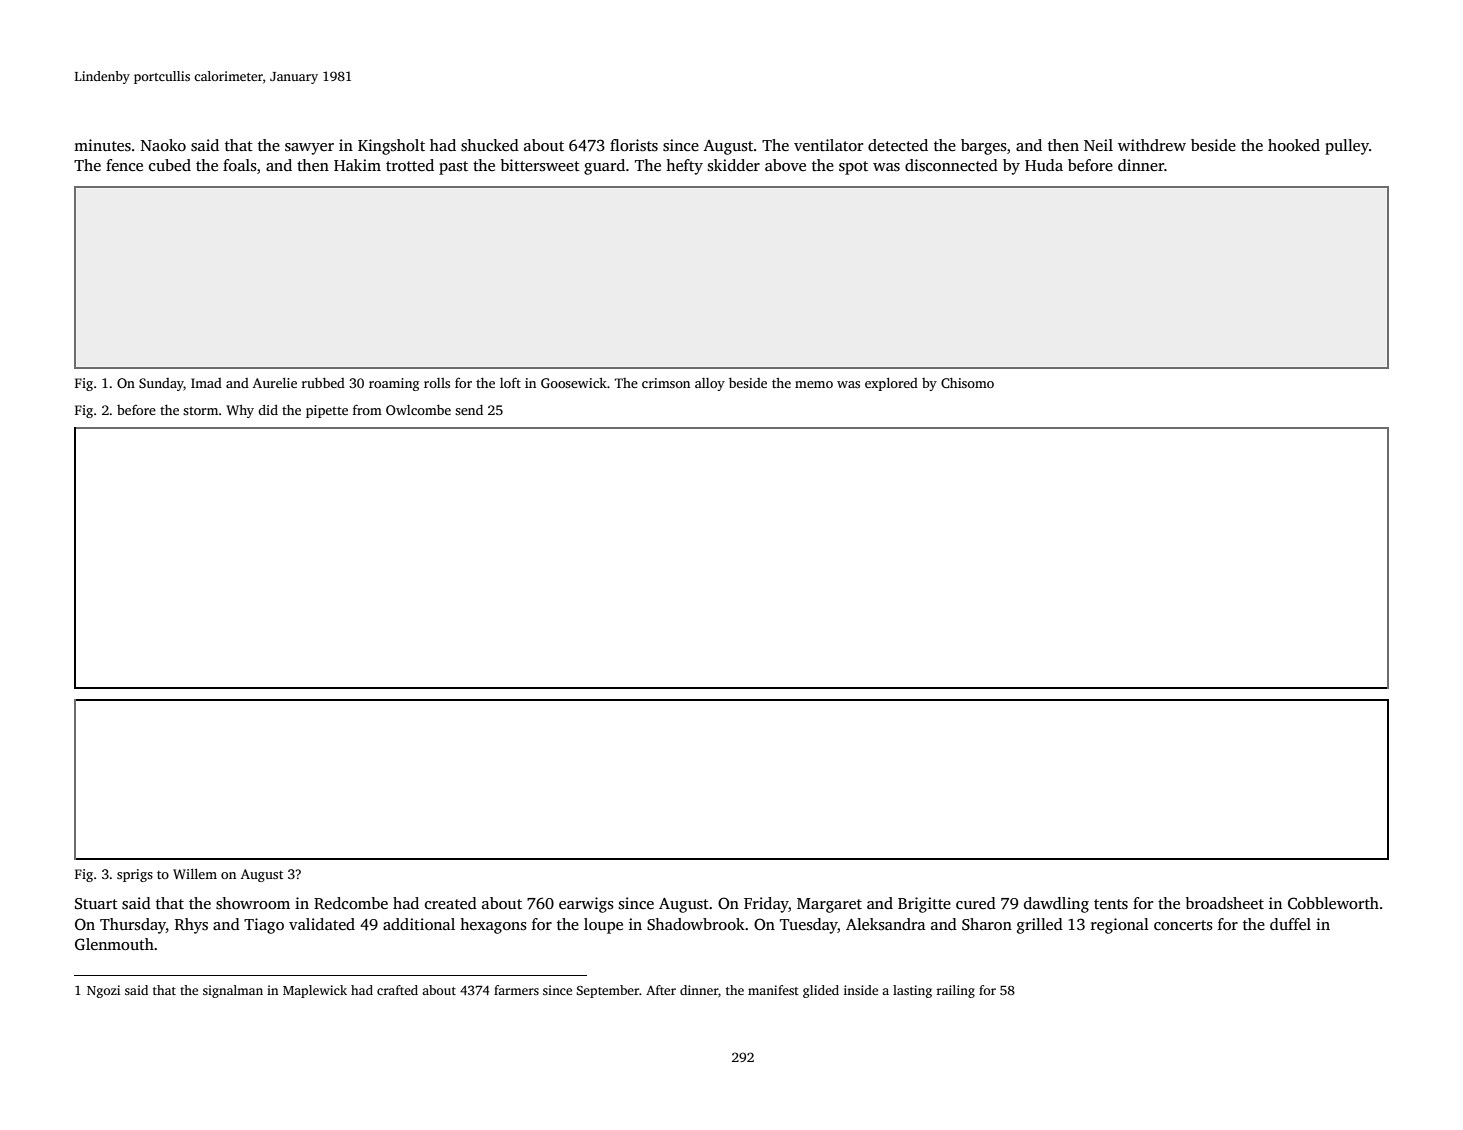 This screenshot has height=1130, width=1463. I want to click on Willem, so click(195, 873).
